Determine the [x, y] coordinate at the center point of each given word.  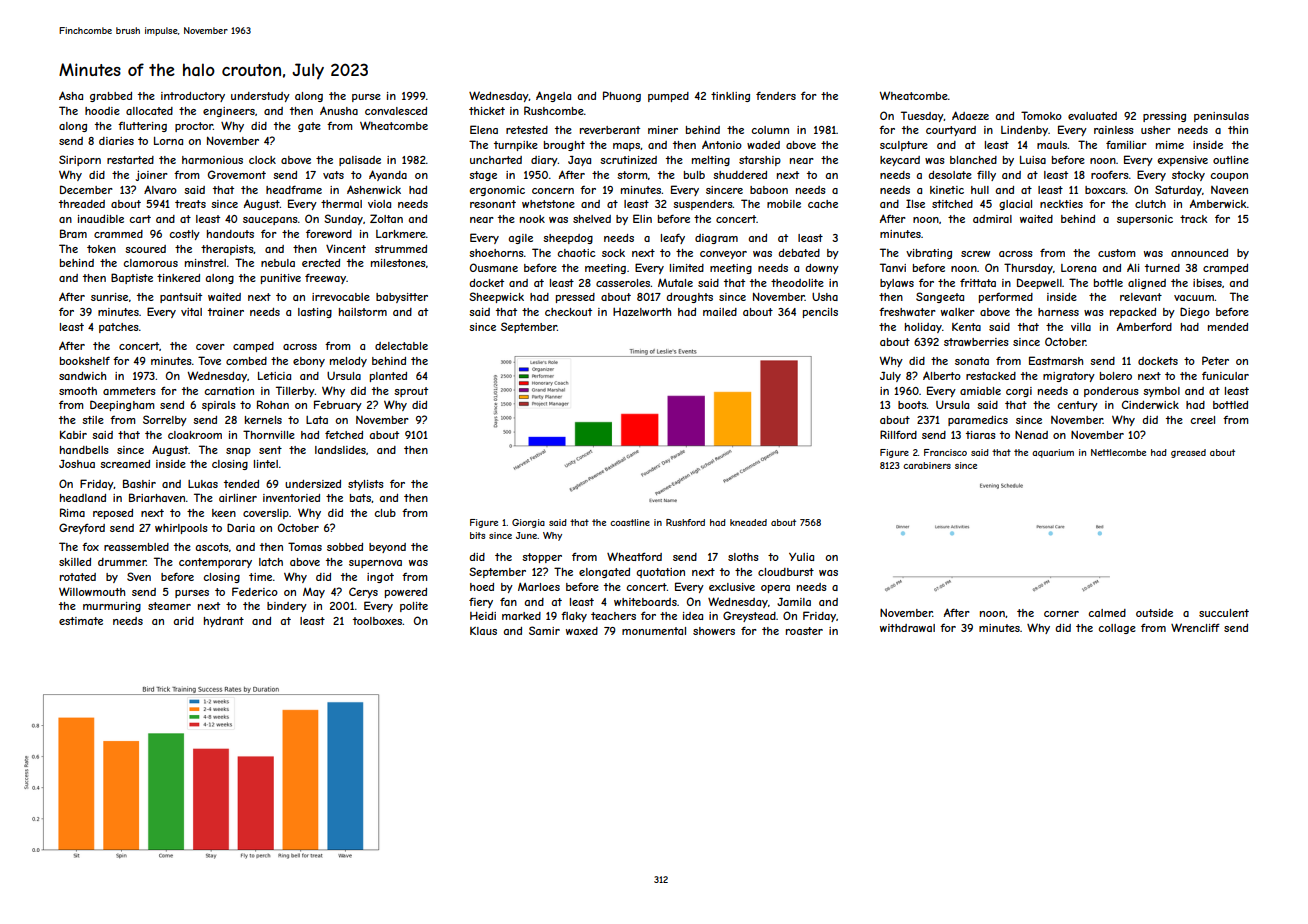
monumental [654, 631]
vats [333, 175]
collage [1117, 629]
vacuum [1194, 298]
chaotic [576, 253]
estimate [81, 621]
